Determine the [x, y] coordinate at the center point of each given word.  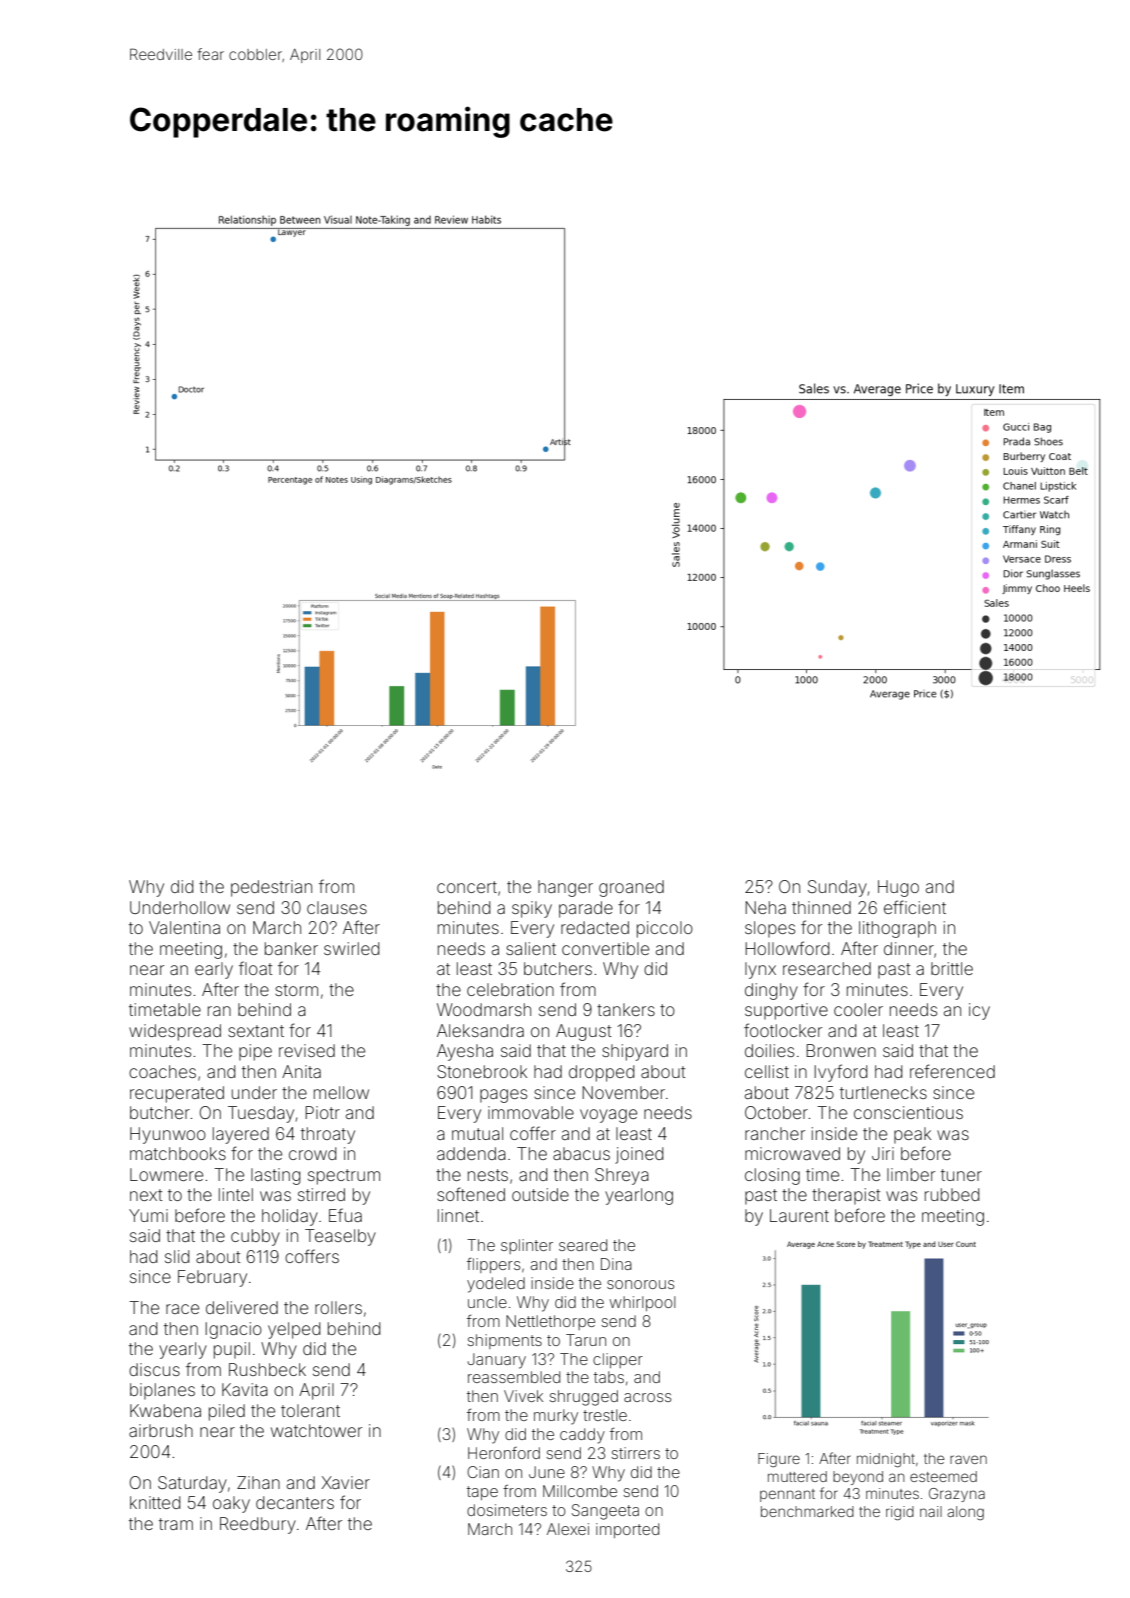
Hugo [898, 888]
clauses [337, 907]
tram [176, 1524]
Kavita [245, 1389]
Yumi [148, 1215]
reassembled [514, 1377]
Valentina [184, 927]
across [647, 1397]
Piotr [322, 1112]
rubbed [952, 1194]
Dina [616, 1264]
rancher [775, 1133]
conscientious [908, 1112]
